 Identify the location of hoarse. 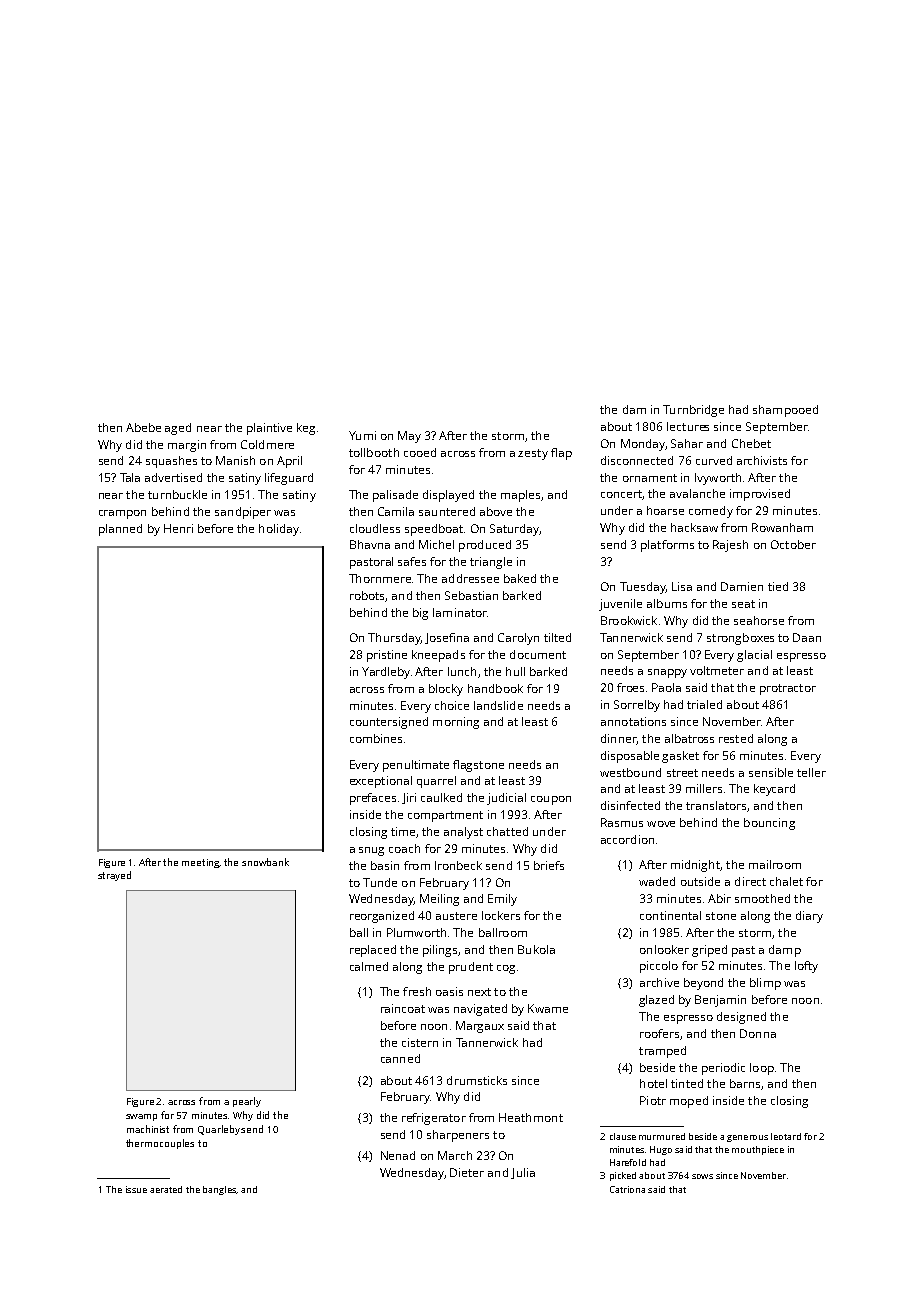
(665, 510).
